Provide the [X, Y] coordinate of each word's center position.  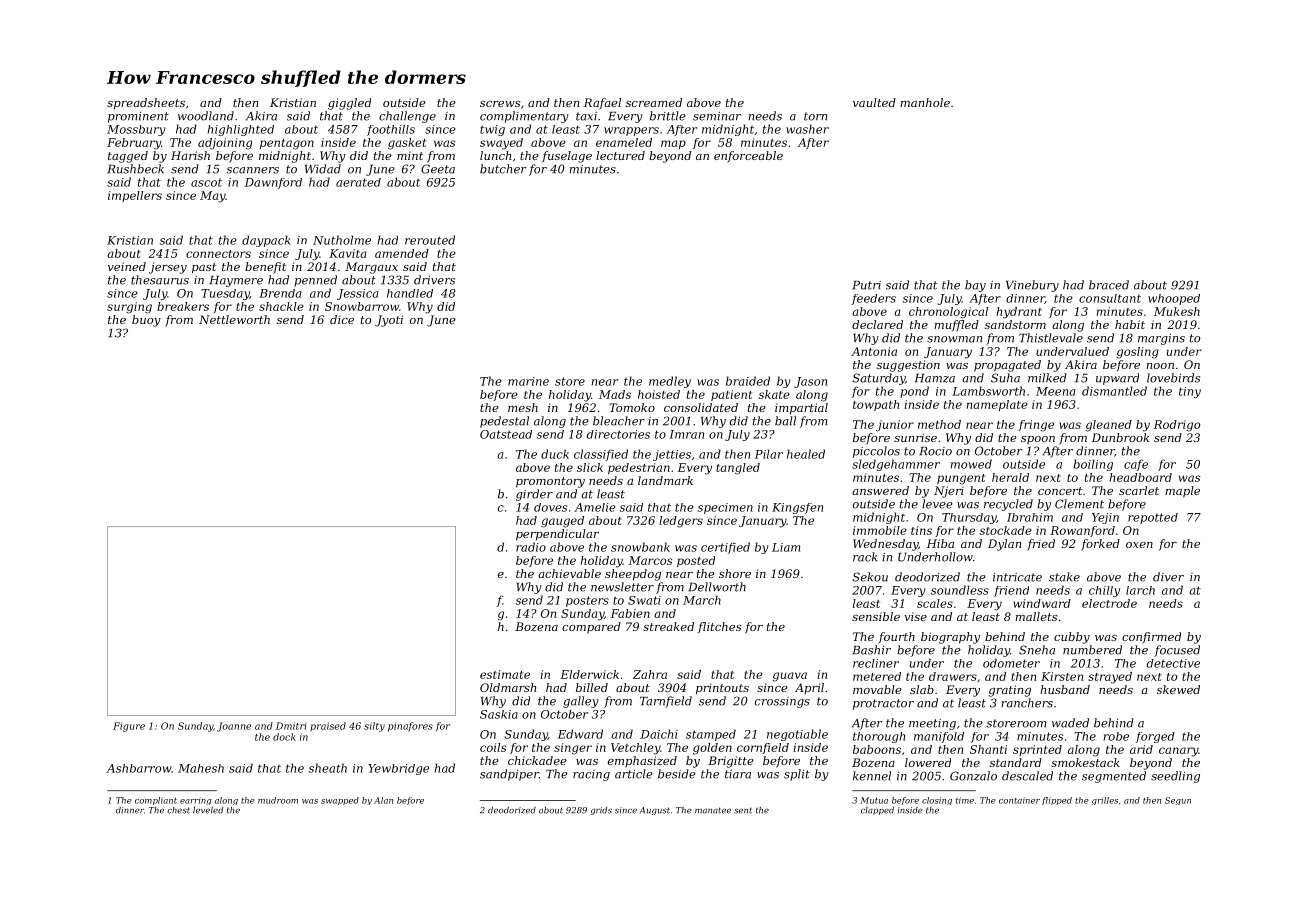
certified [725, 548]
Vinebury [1032, 286]
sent [743, 810]
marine [528, 381]
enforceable [748, 157]
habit [1130, 324]
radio [531, 547]
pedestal [504, 422]
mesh [523, 407]
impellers [135, 196]
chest [178, 810]
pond [914, 392]
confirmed [1151, 638]
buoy [146, 321]
